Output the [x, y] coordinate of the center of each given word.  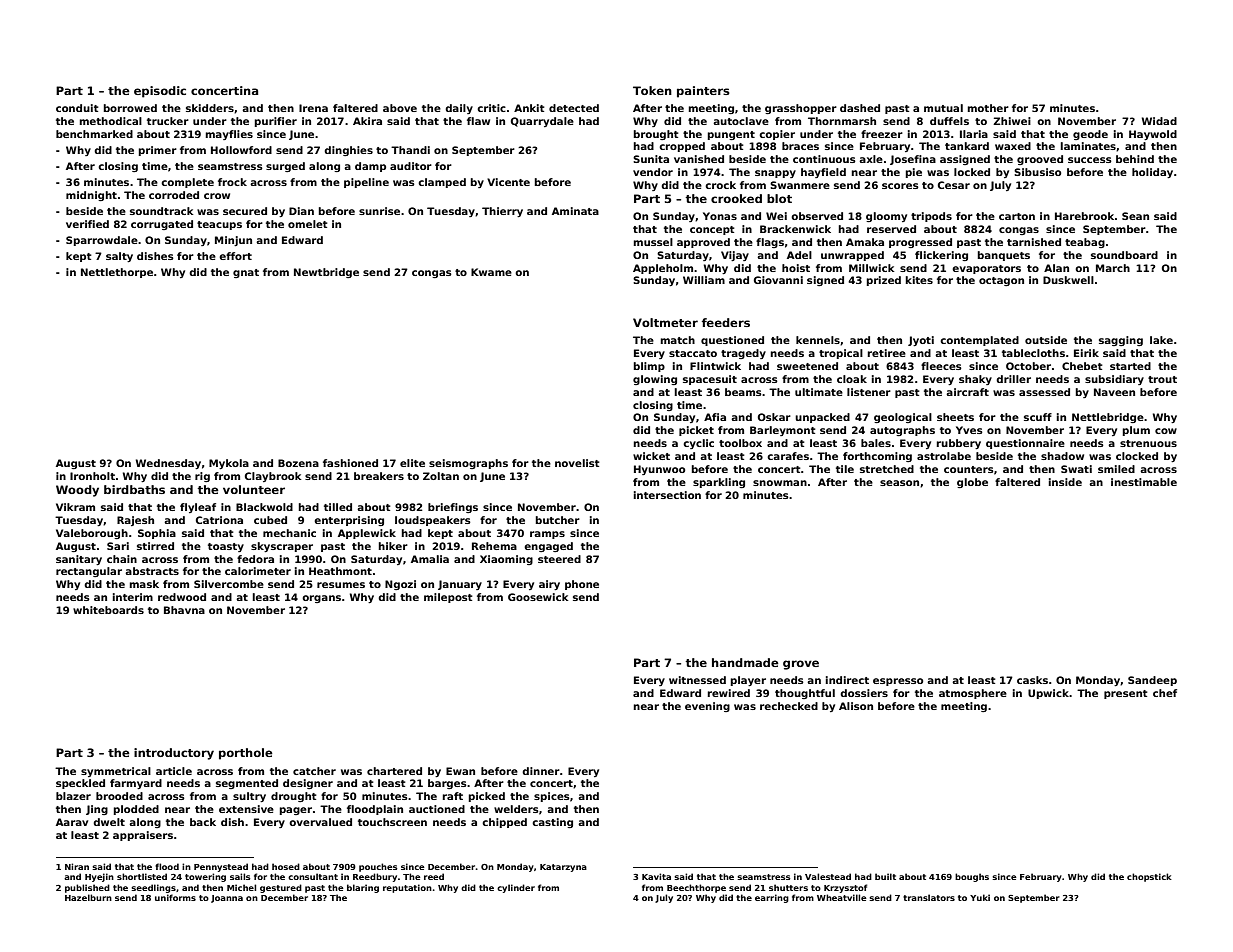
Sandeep [1152, 681]
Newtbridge [326, 273]
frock [232, 182]
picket [696, 431]
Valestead [828, 876]
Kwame [491, 272]
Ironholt [92, 476]
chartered [394, 771]
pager [296, 811]
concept [712, 230]
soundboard [1124, 255]
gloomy [886, 217]
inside [1065, 482]
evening [707, 707]
